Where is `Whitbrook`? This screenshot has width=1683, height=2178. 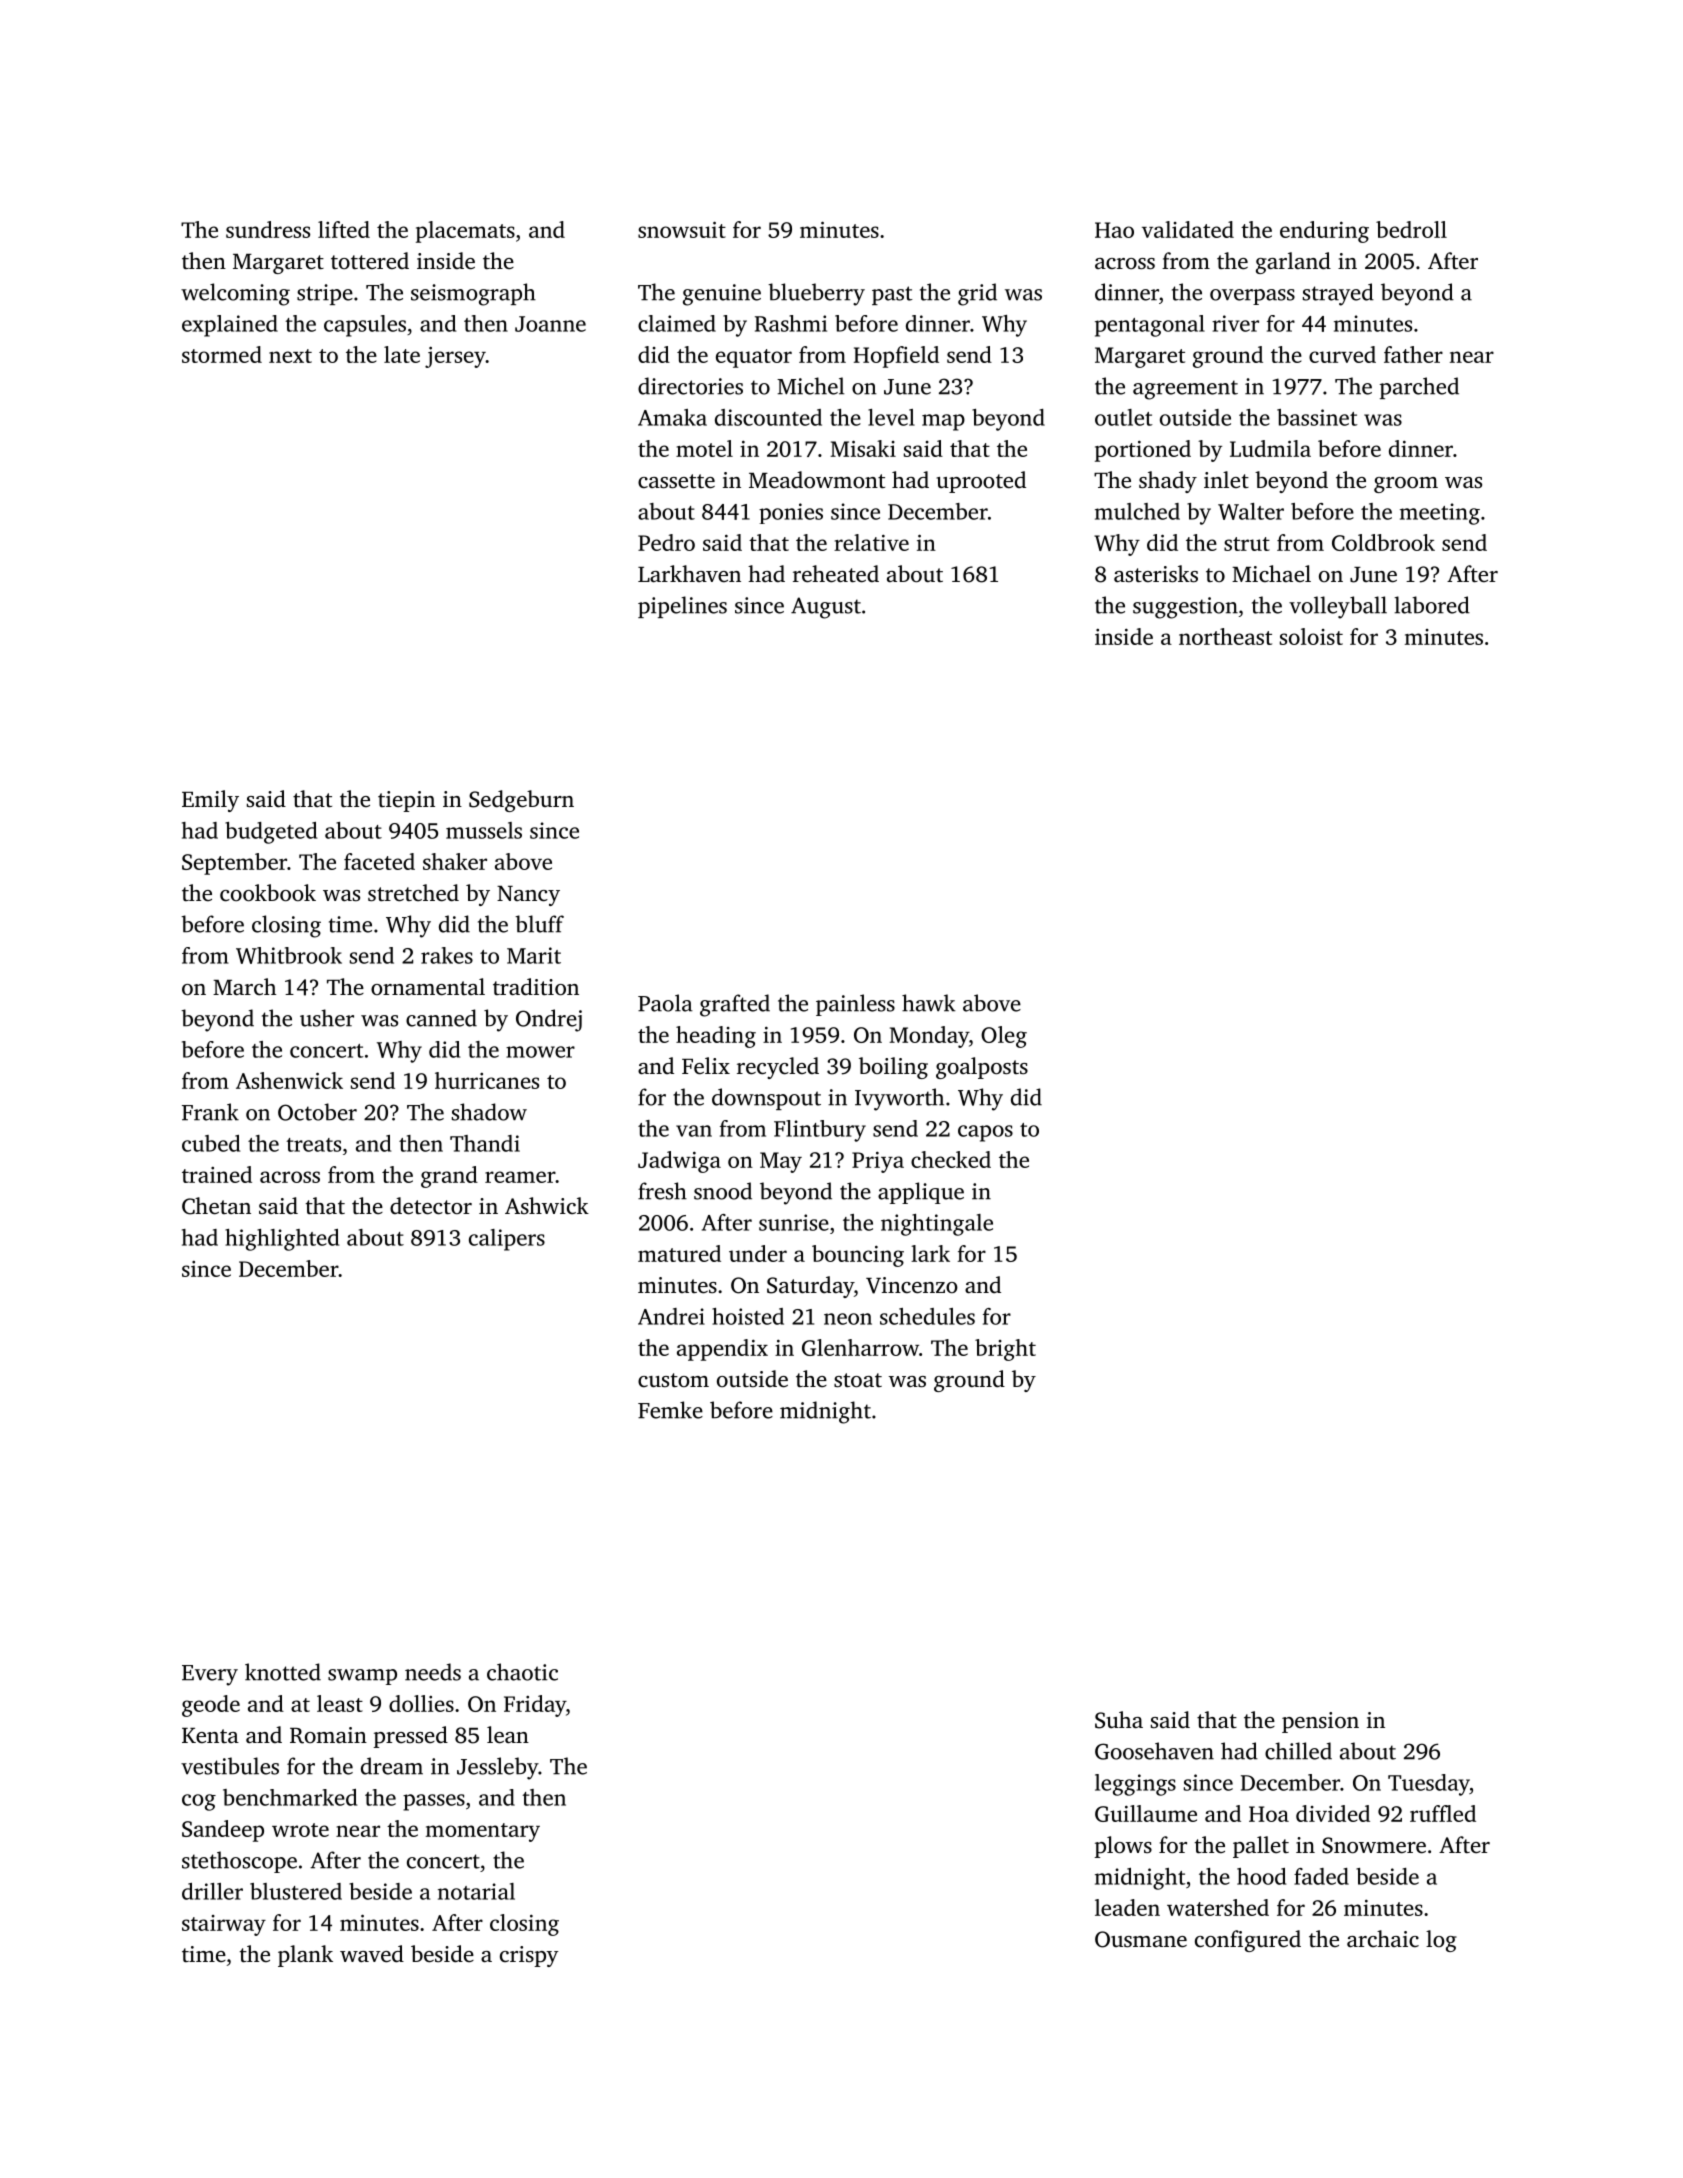 Whitbrook is located at coordinates (289, 955).
